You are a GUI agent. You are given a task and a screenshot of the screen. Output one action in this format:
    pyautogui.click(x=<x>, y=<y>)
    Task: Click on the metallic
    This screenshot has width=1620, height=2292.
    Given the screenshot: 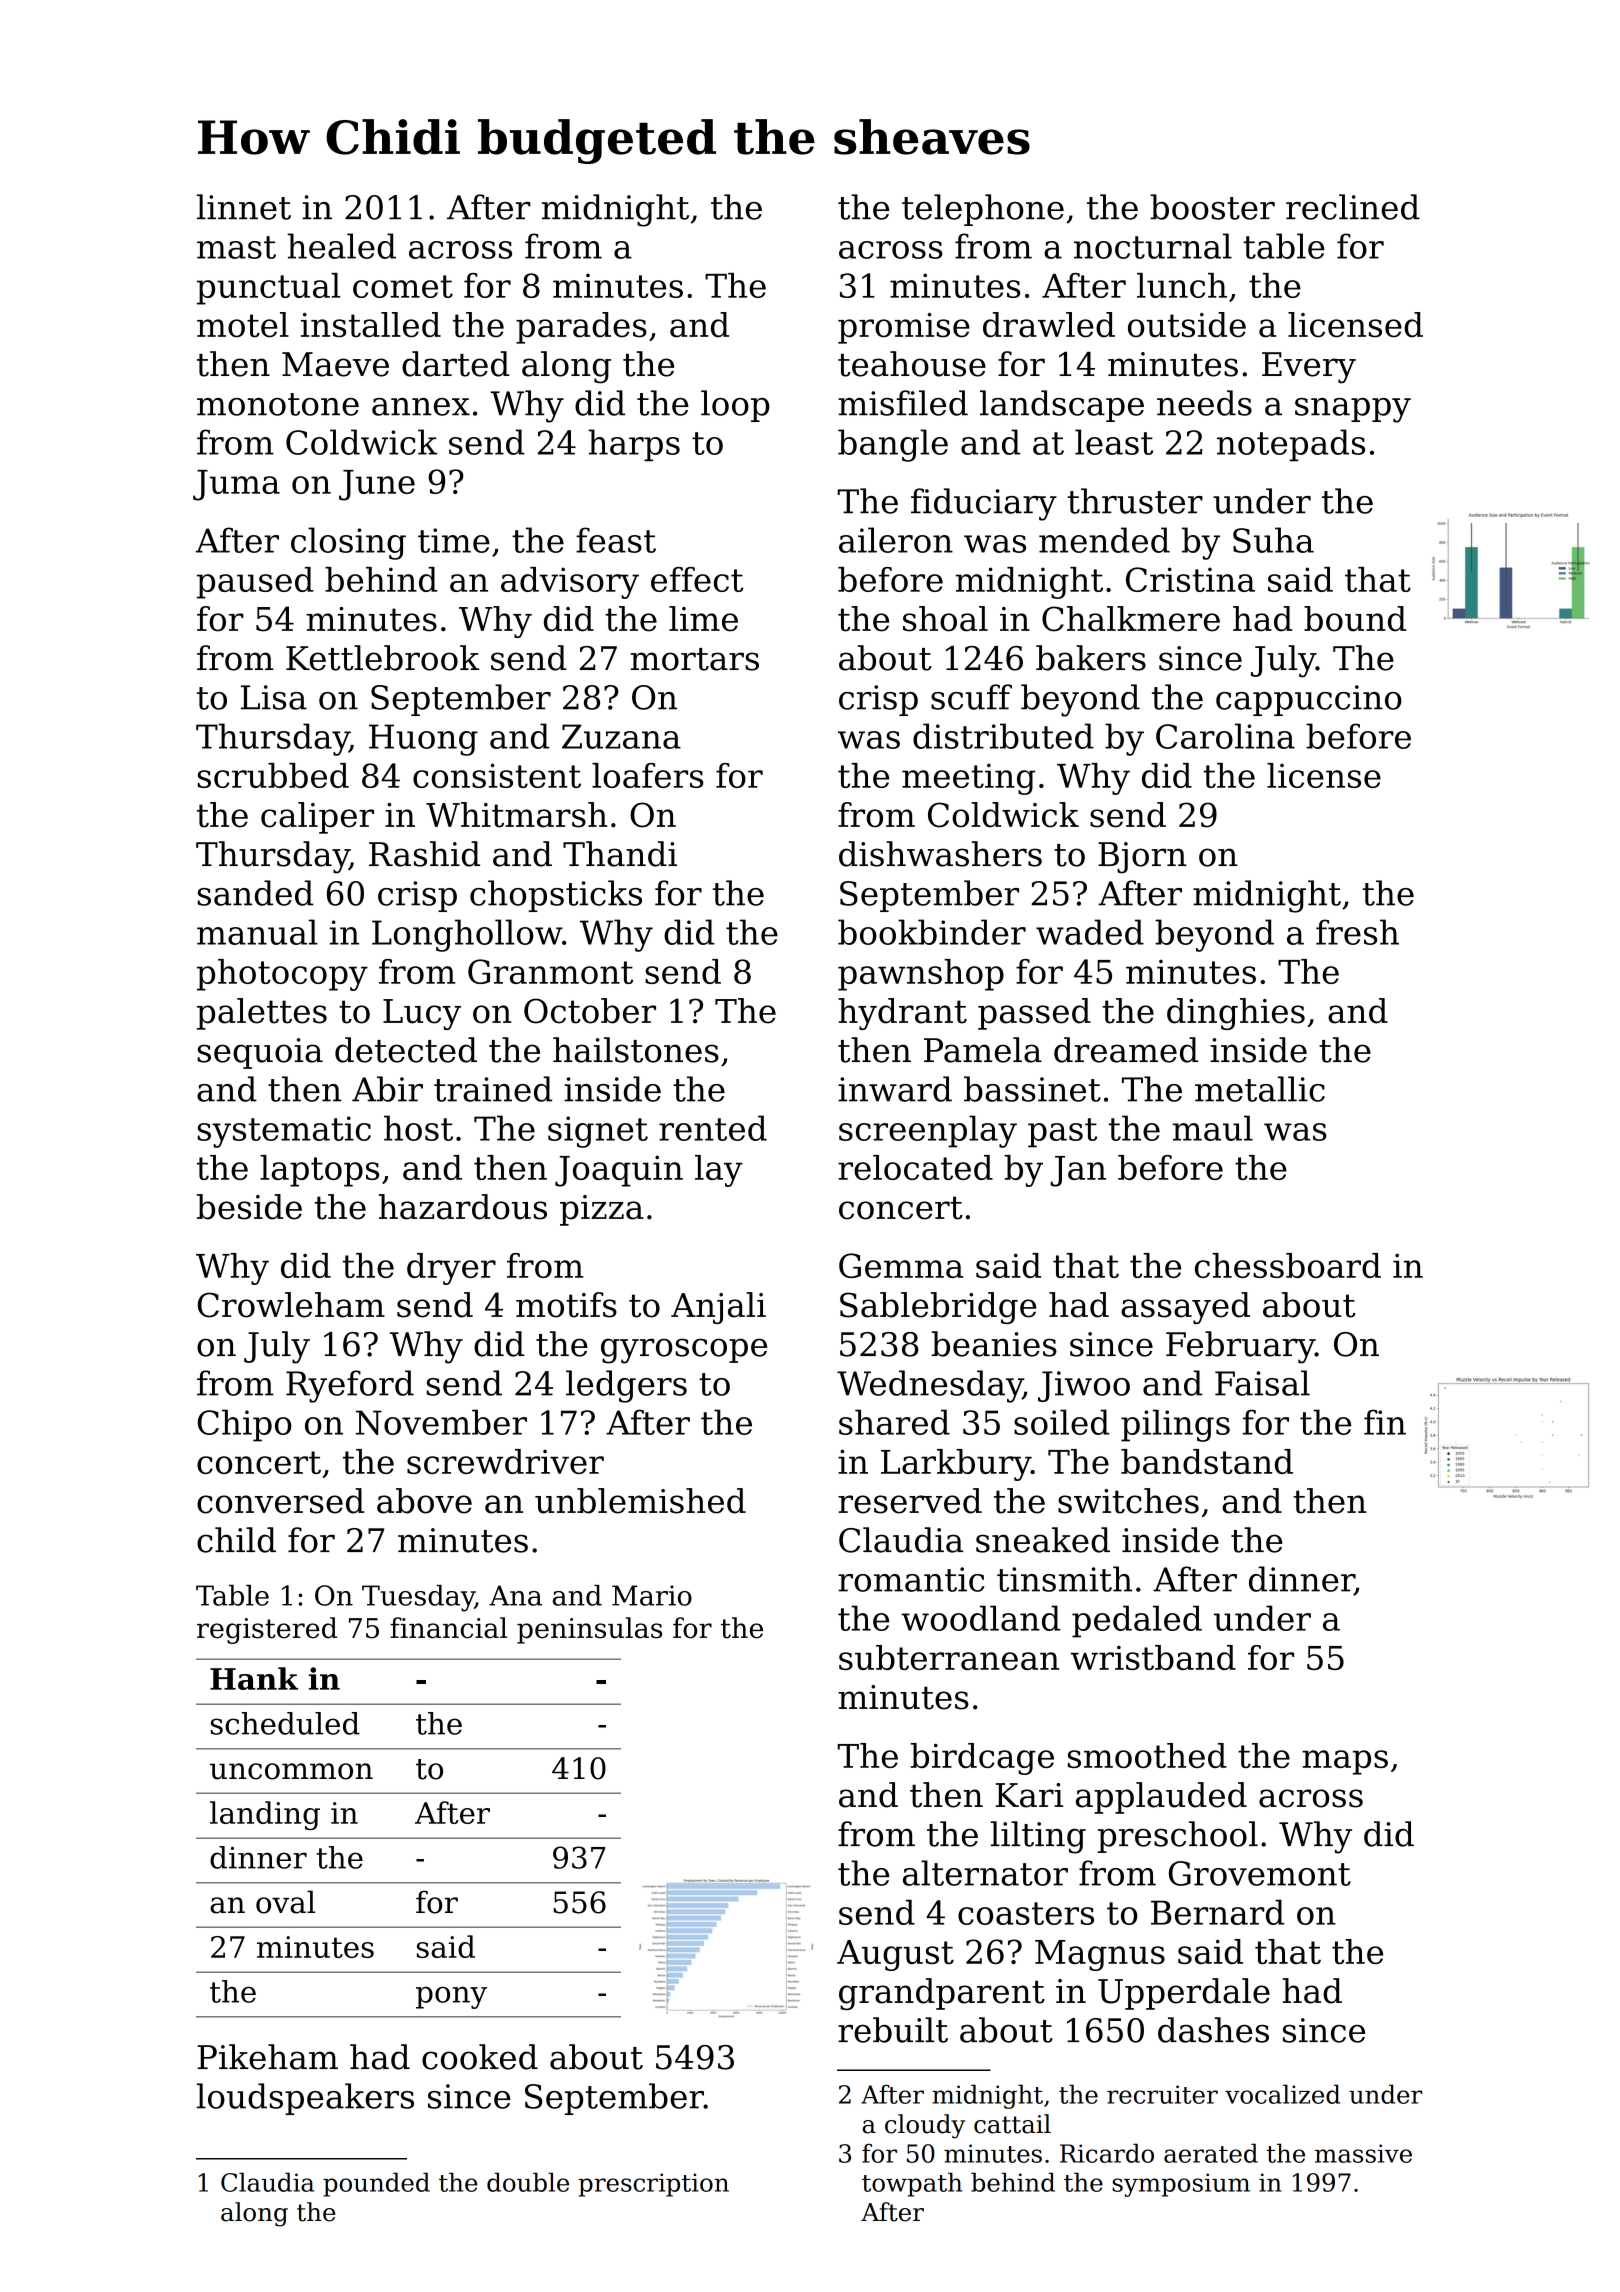 What is the action you would take?
    pyautogui.click(x=1260, y=1089)
